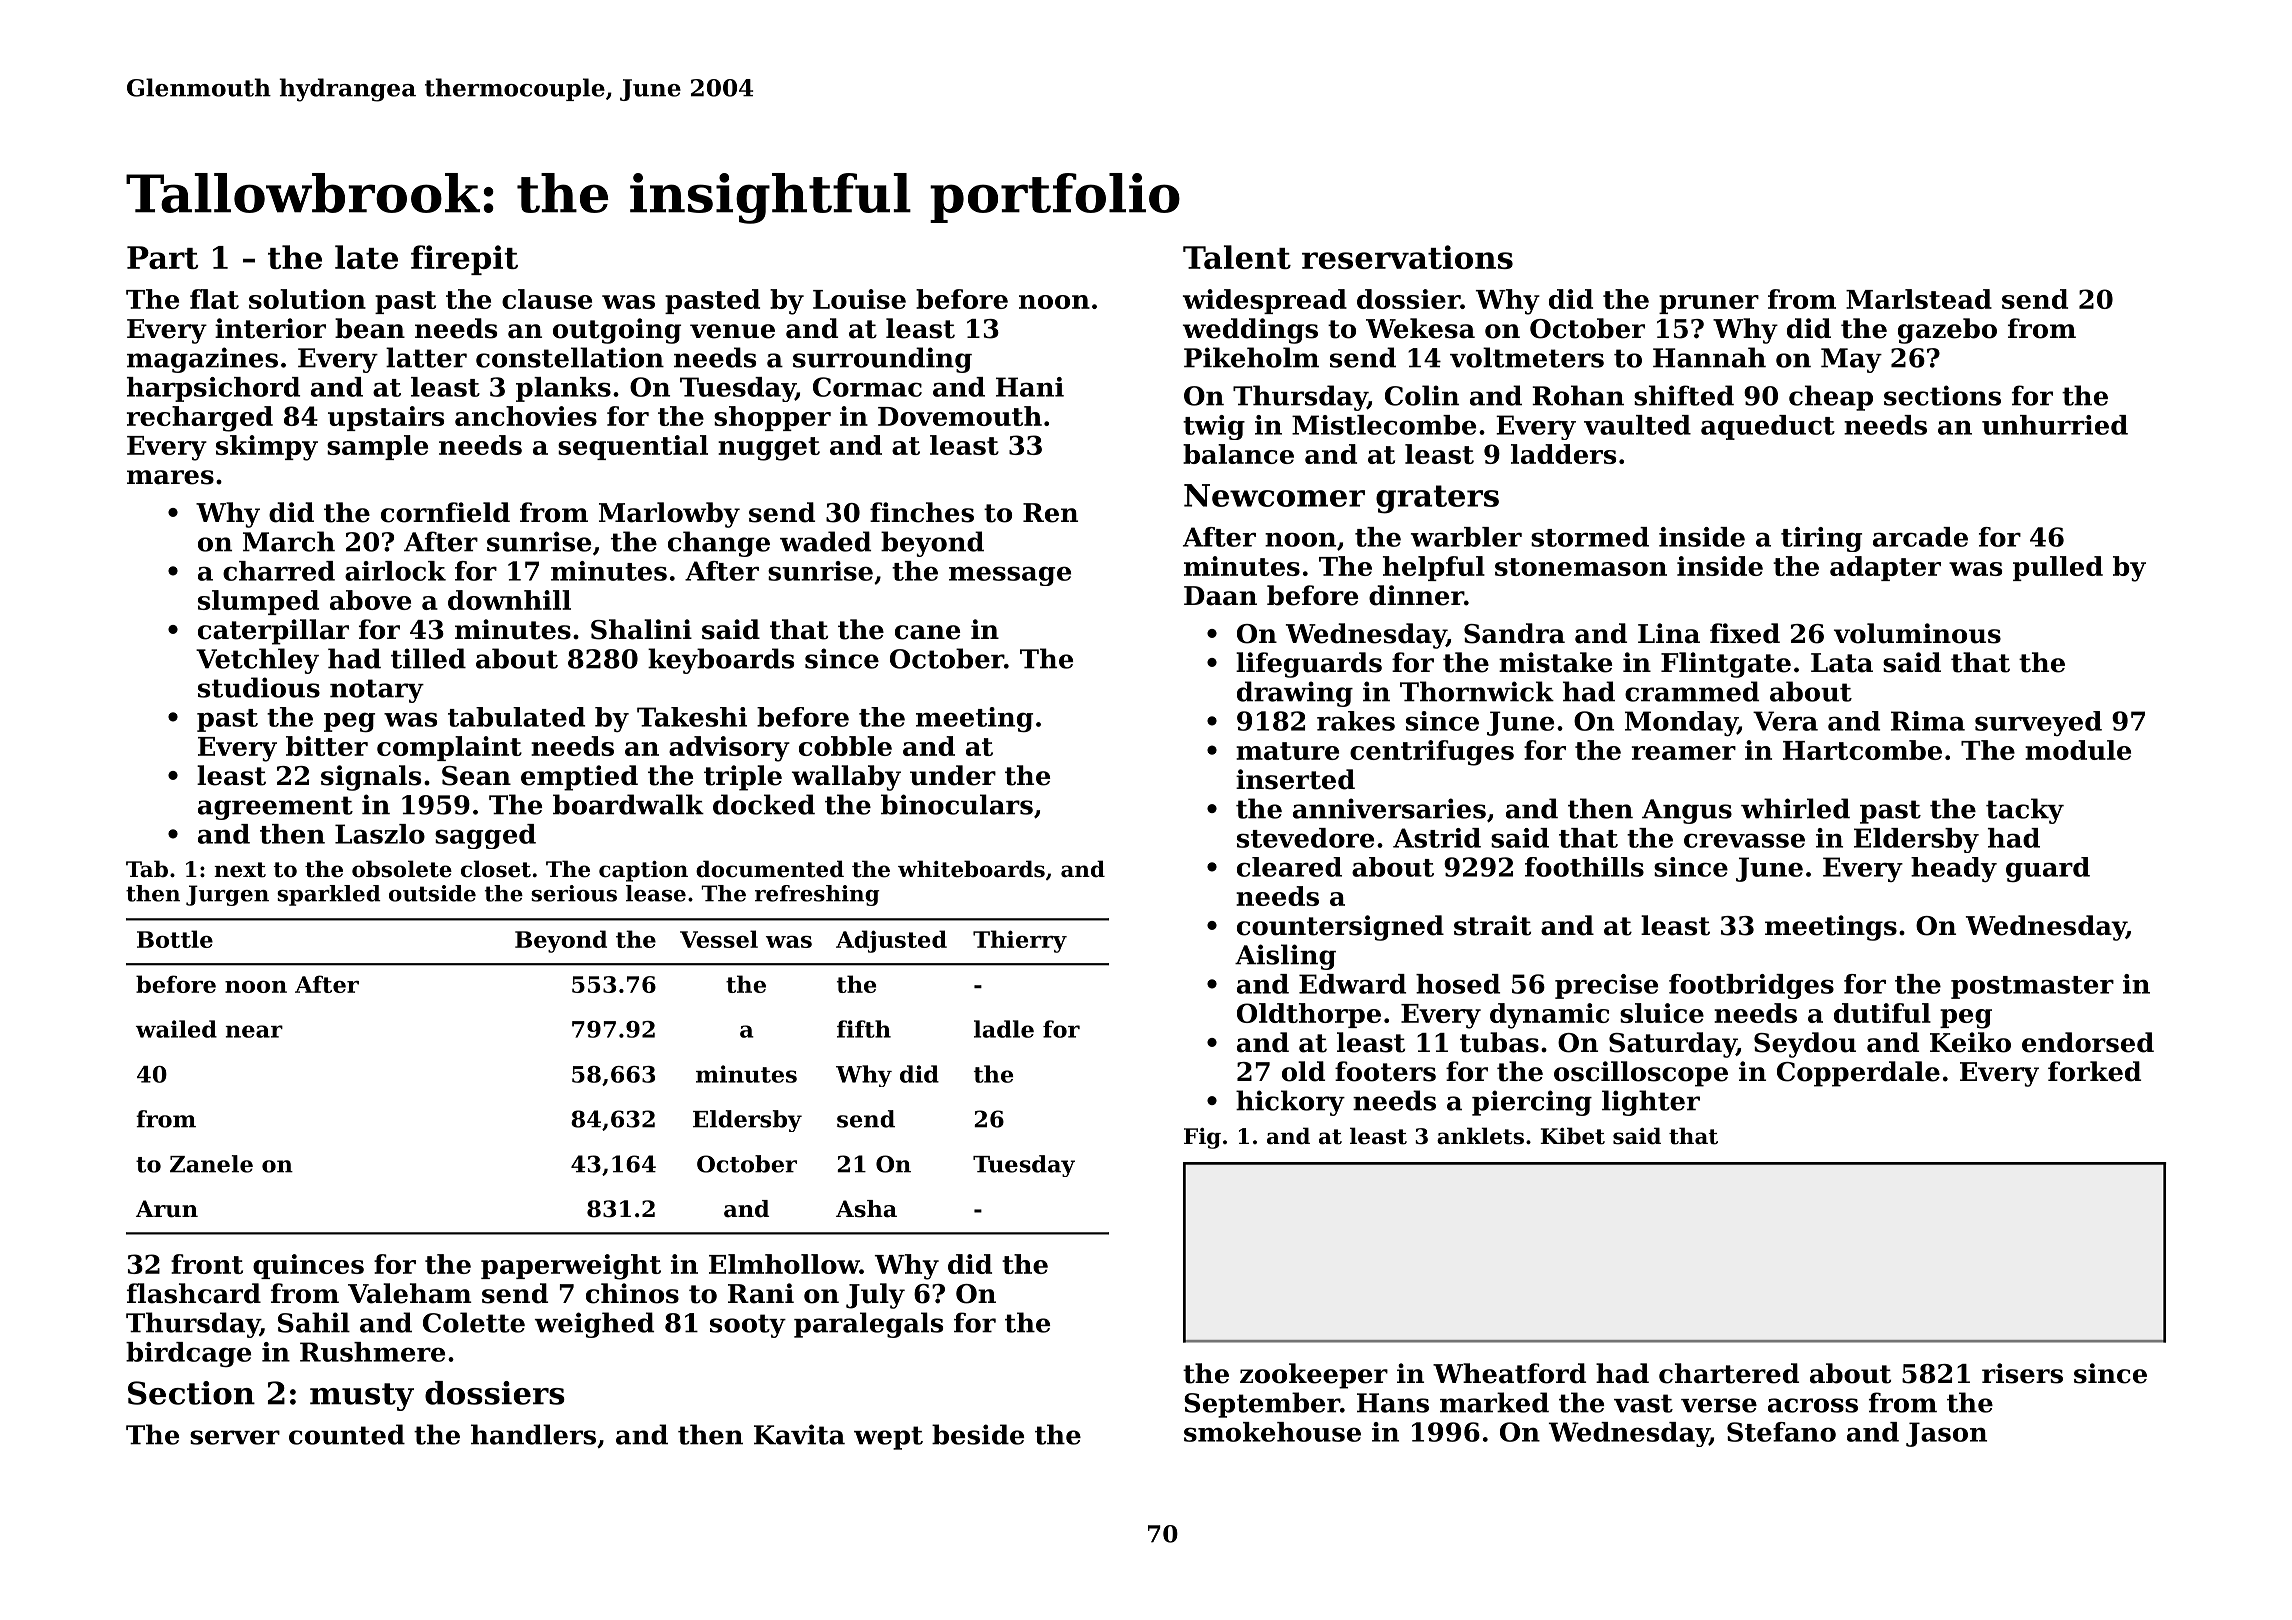 Image resolution: width=2292 pixels, height=1620 pixels. Describe the element at coordinates (509, 600) in the page. I see `downhill` at that location.
